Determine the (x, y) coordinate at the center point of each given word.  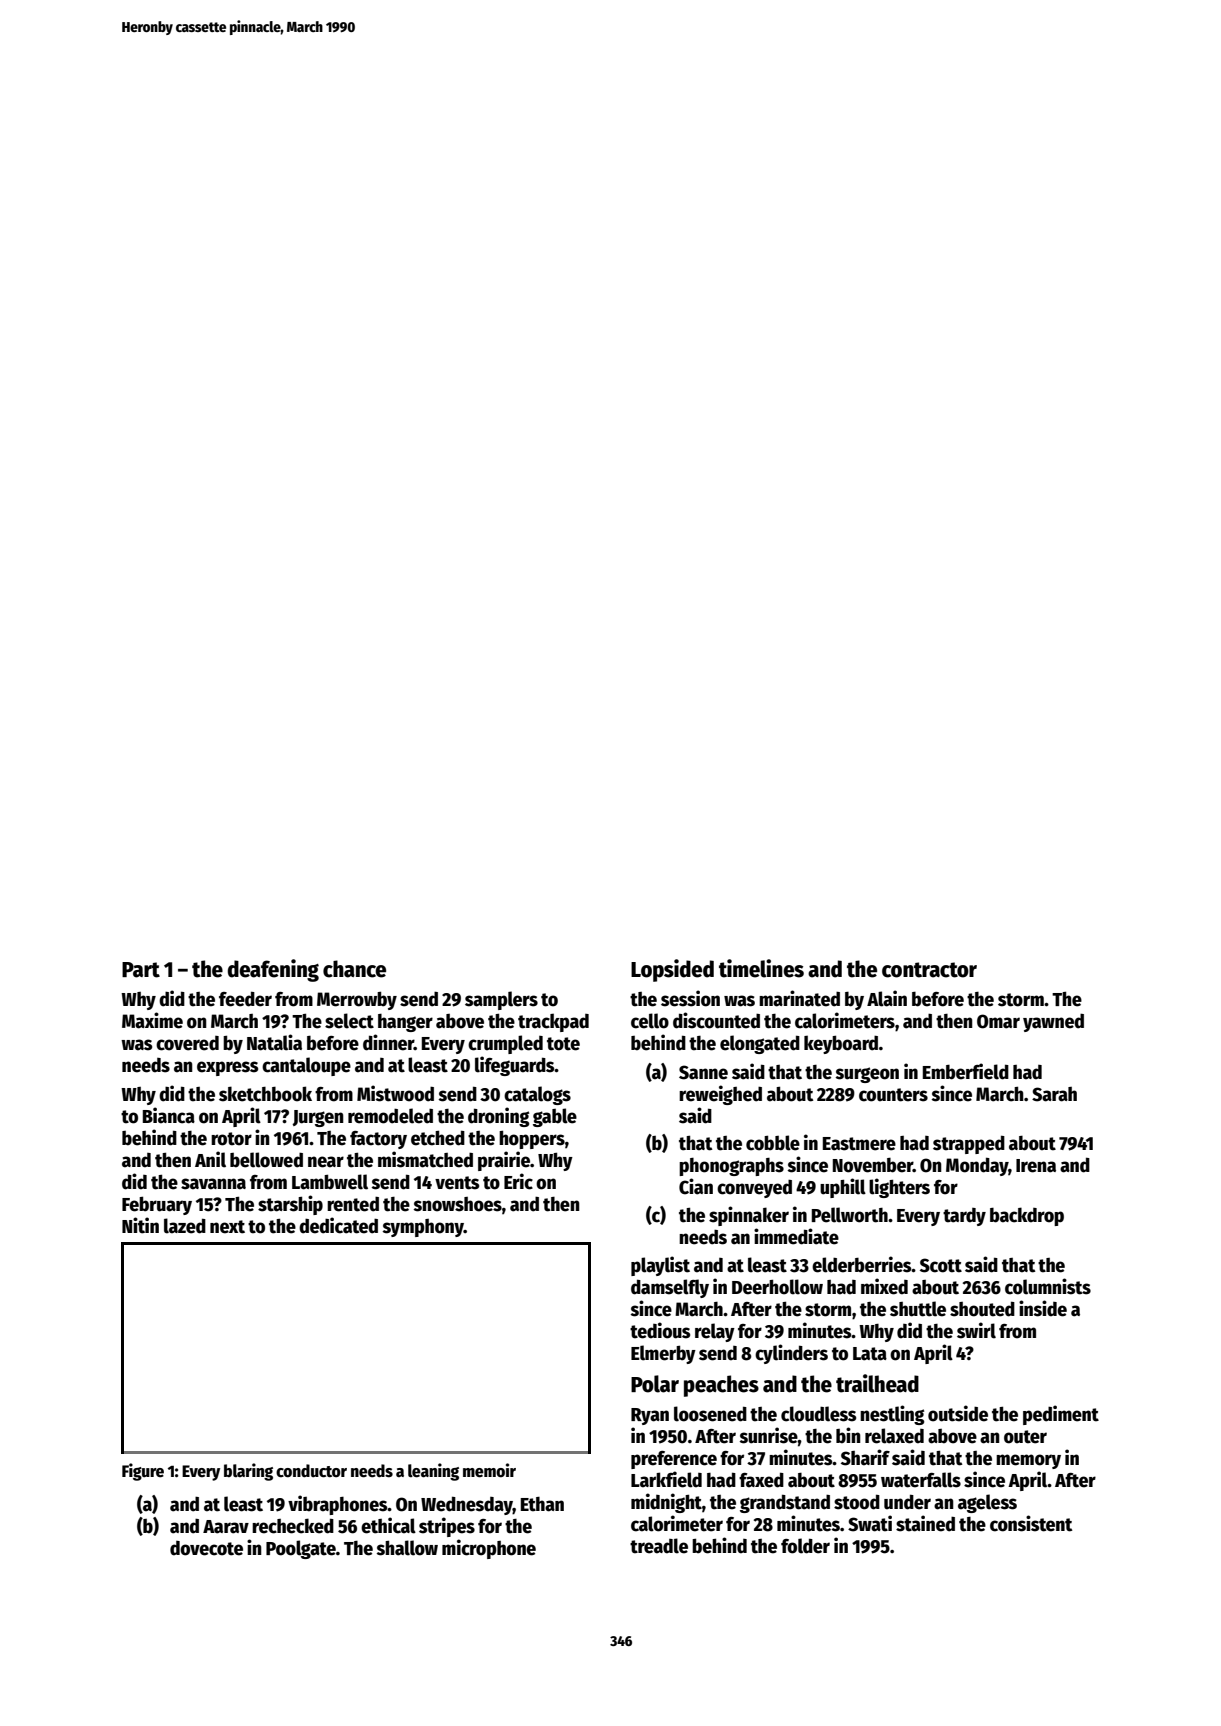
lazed (185, 1226)
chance (354, 969)
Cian (696, 1186)
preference (674, 1460)
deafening (273, 970)
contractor (929, 970)
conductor (311, 1471)
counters (893, 1095)
